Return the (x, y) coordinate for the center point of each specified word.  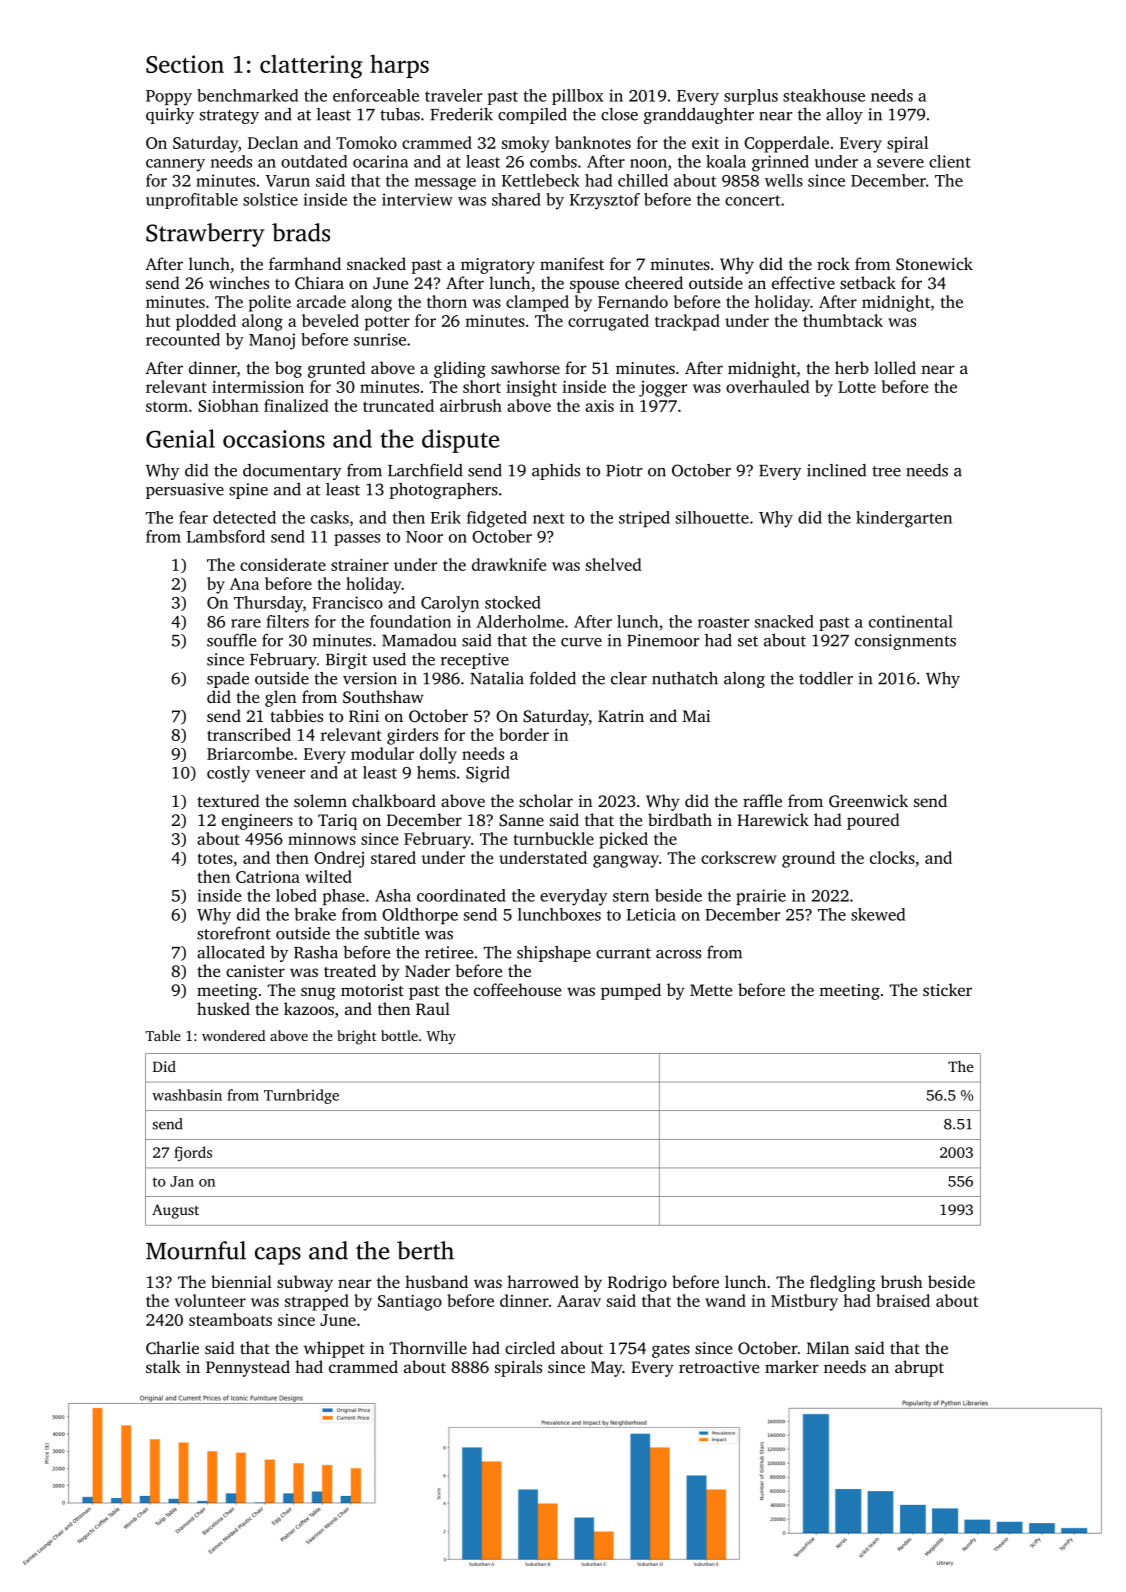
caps (278, 1256)
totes (215, 858)
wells (784, 180)
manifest (572, 263)
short (482, 386)
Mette (711, 990)
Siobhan (228, 405)
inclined (836, 470)
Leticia (651, 914)
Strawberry (205, 235)
